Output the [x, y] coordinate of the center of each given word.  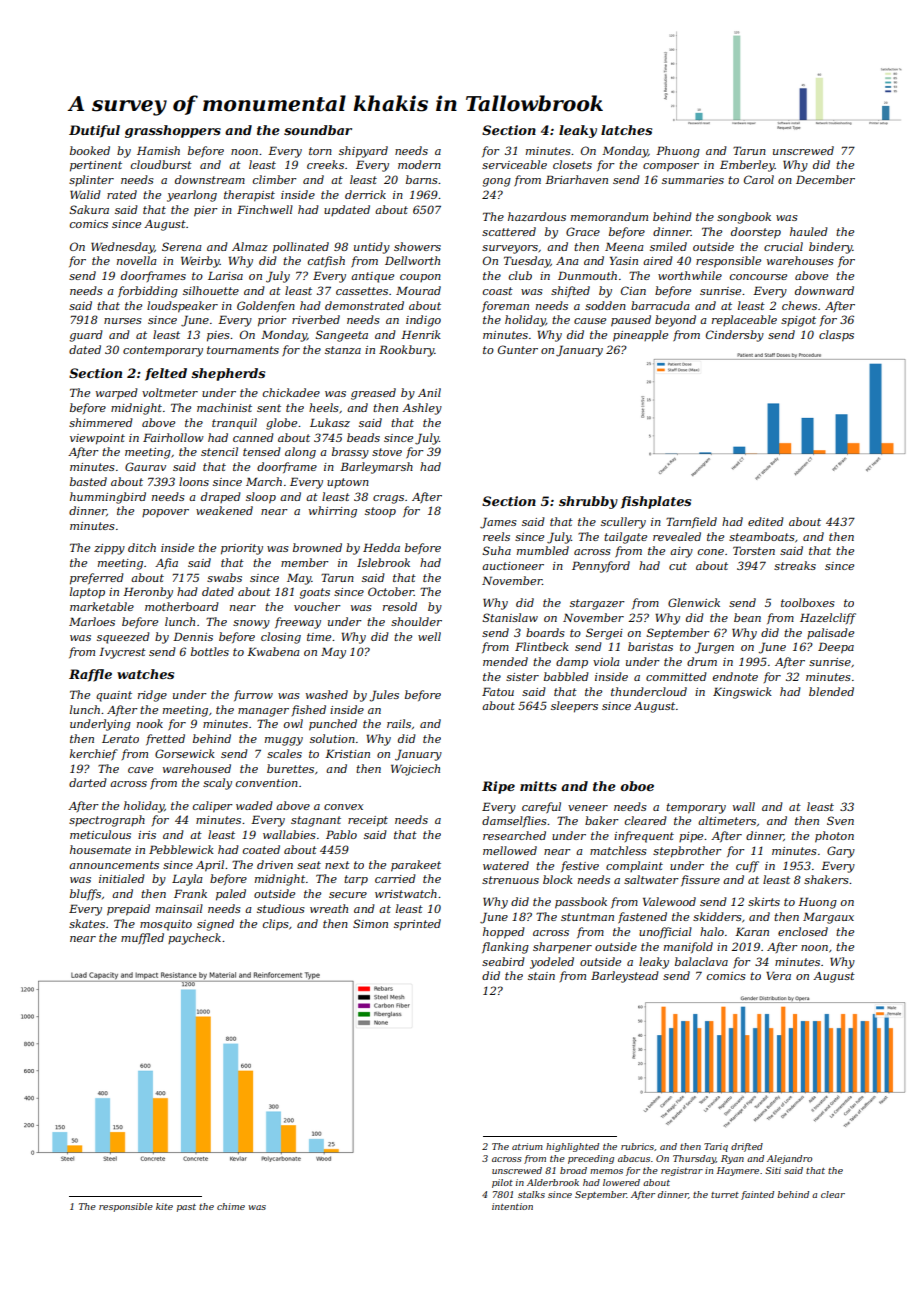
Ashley [422, 409]
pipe [691, 837]
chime [231, 1206]
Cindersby [735, 336]
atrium [527, 1146]
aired [658, 260]
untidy [372, 248]
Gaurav [145, 466]
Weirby [200, 262]
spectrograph [107, 821]
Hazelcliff [828, 618]
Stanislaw [510, 617]
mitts [538, 786]
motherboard [182, 606]
